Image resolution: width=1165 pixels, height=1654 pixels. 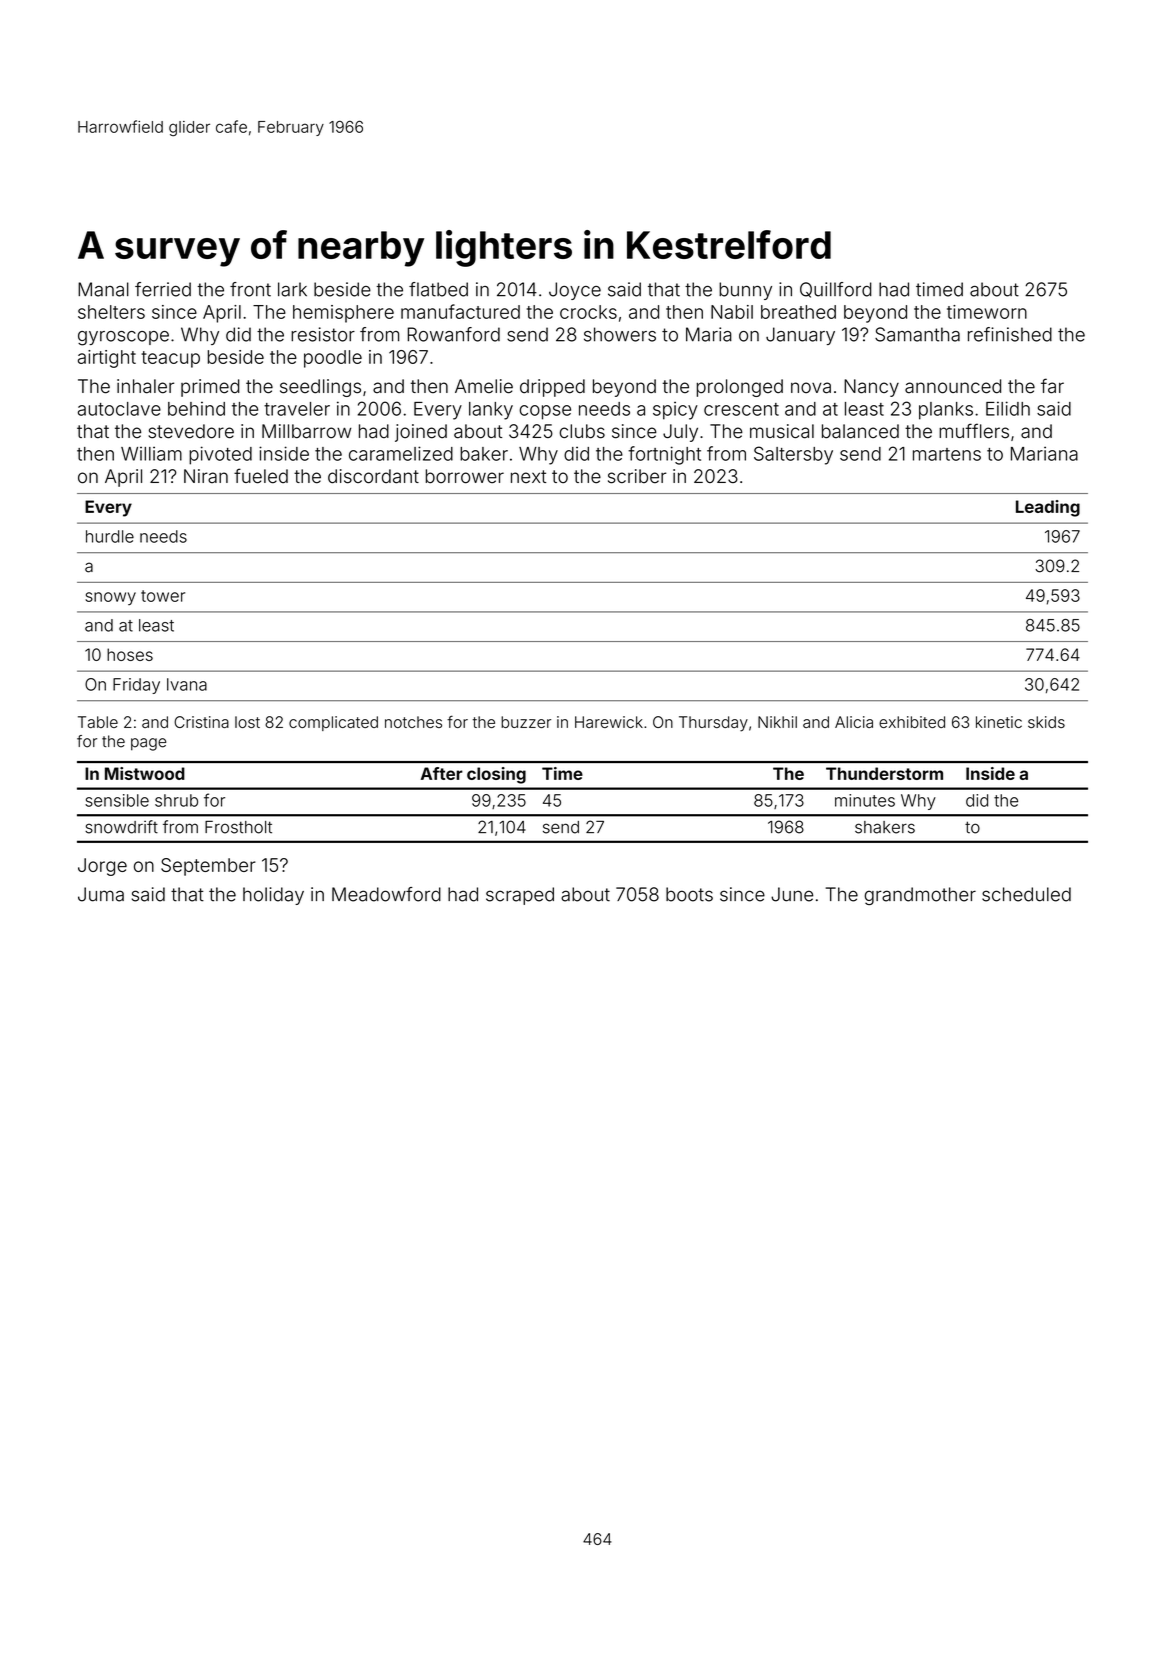 I want to click on buzzer, so click(x=526, y=722).
